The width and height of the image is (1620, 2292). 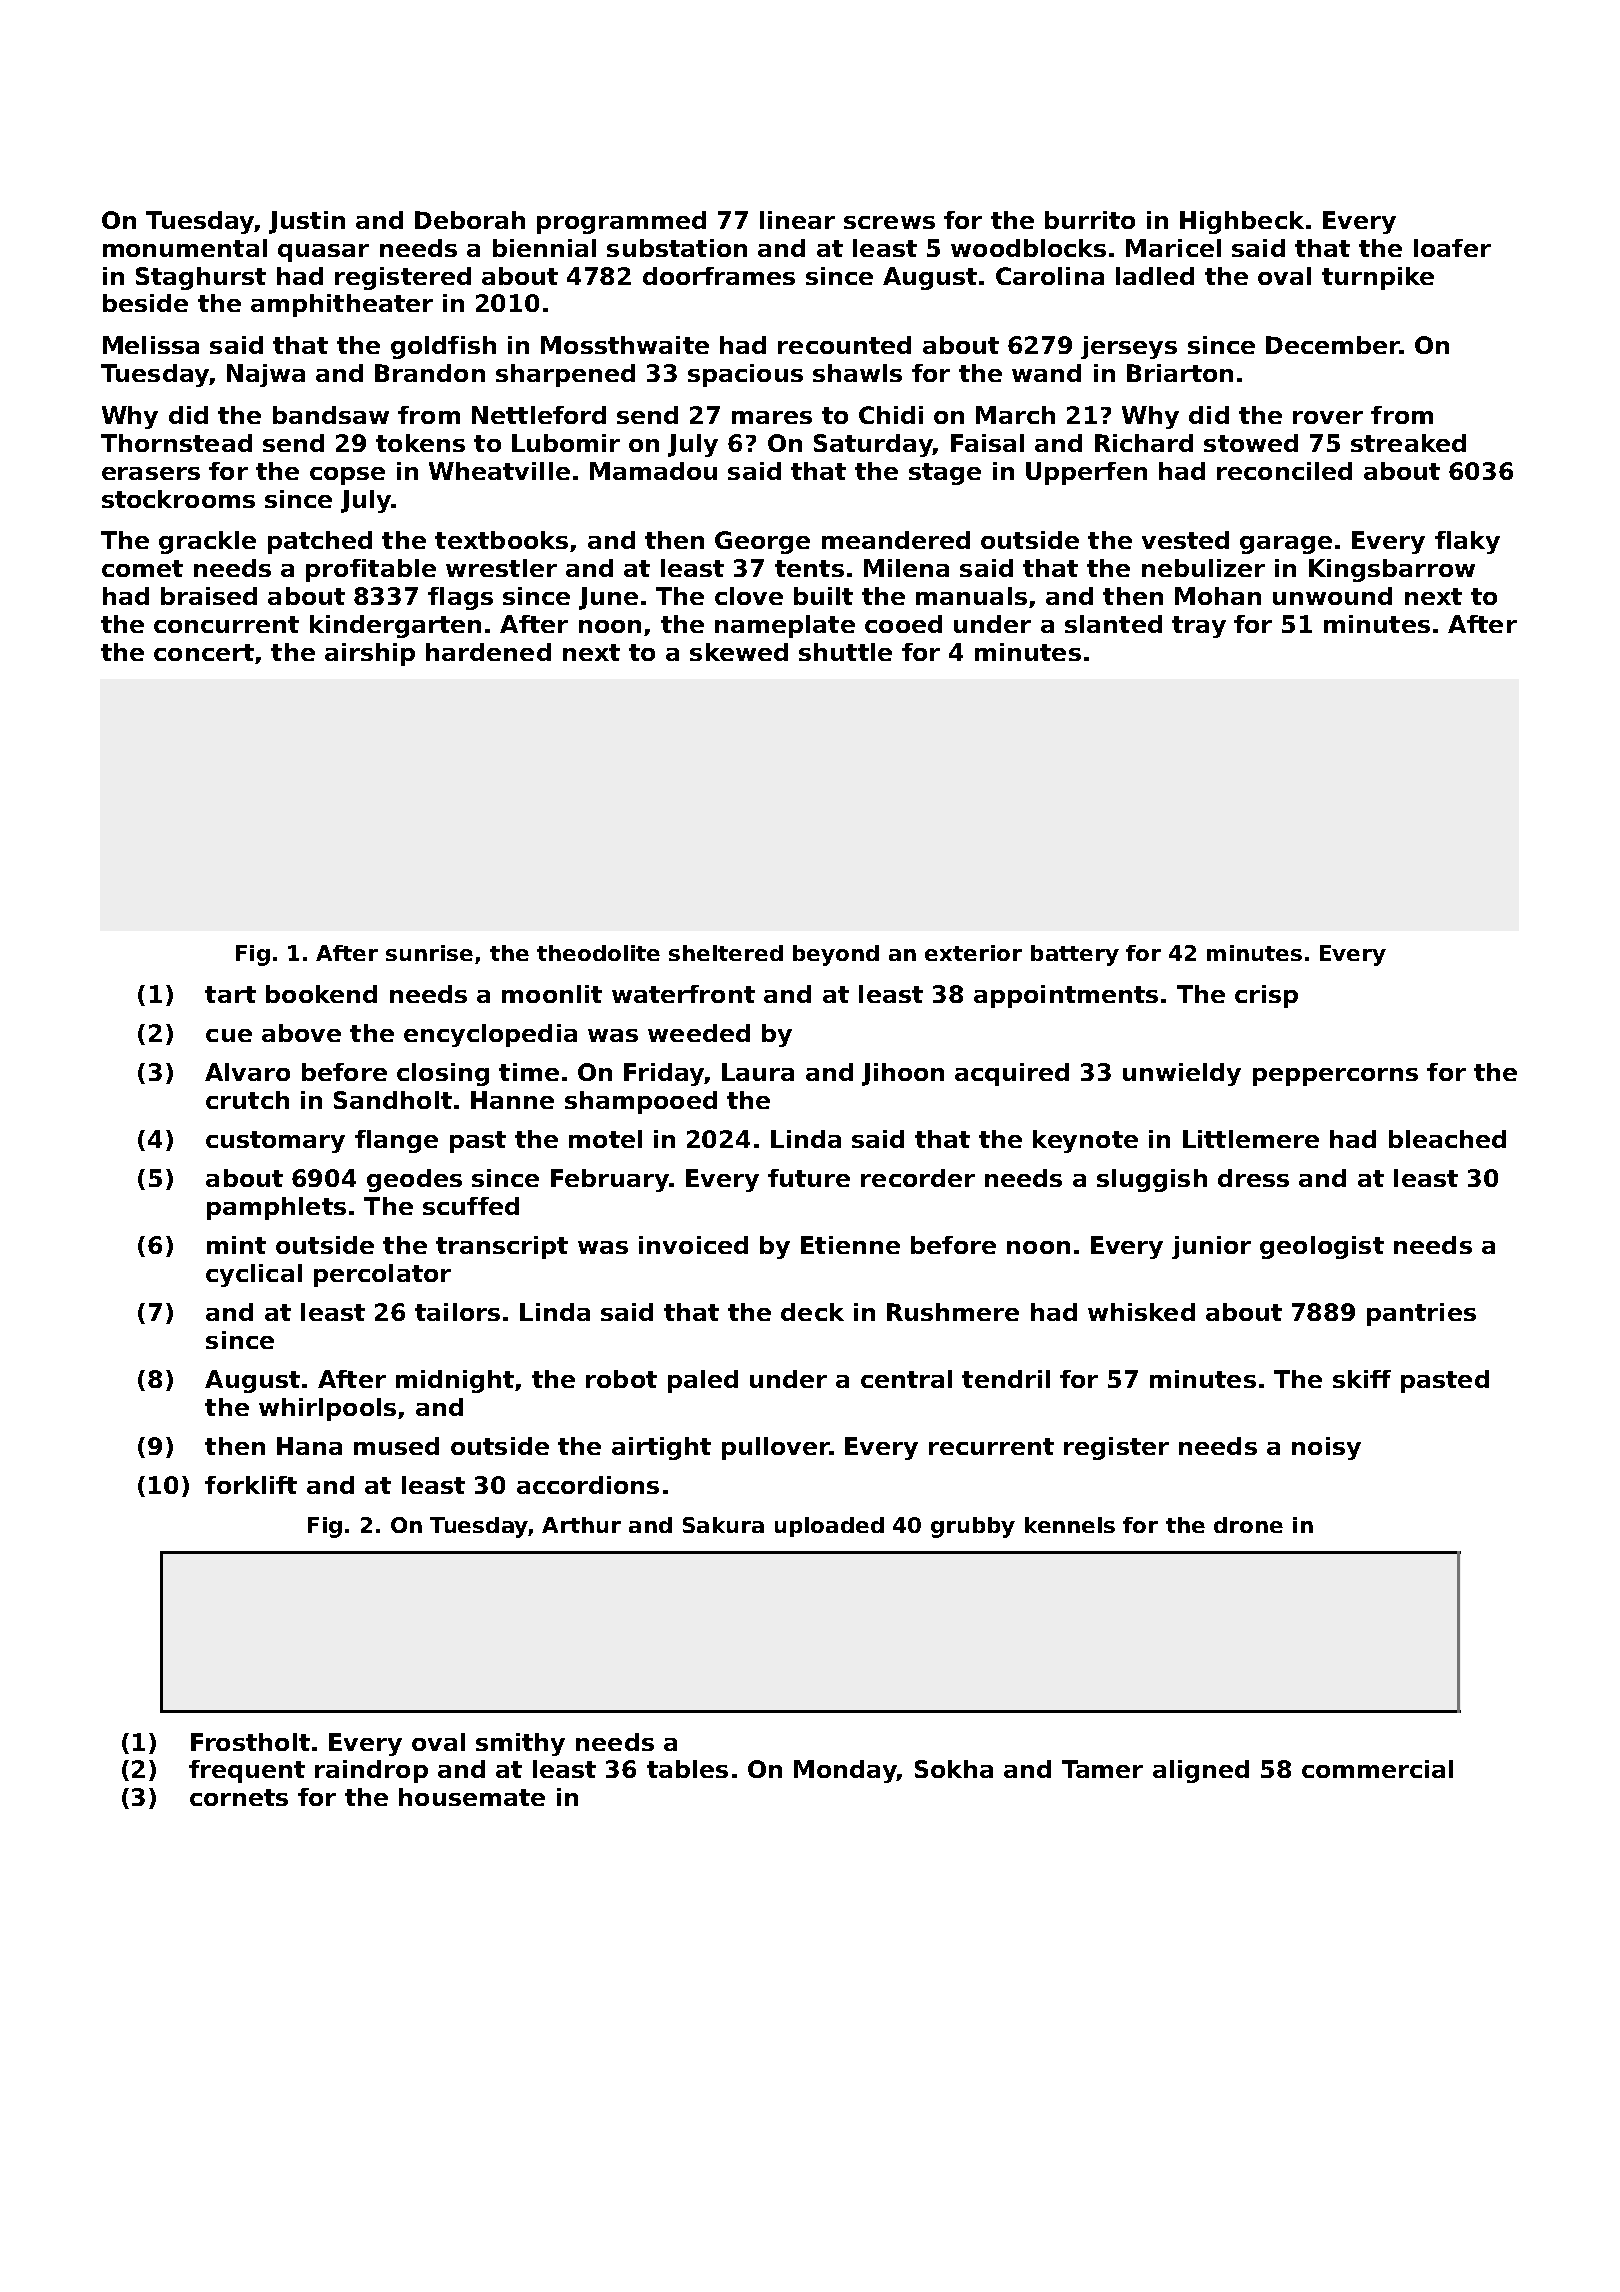 What do you see at coordinates (201, 278) in the image?
I see `Staghurst` at bounding box center [201, 278].
